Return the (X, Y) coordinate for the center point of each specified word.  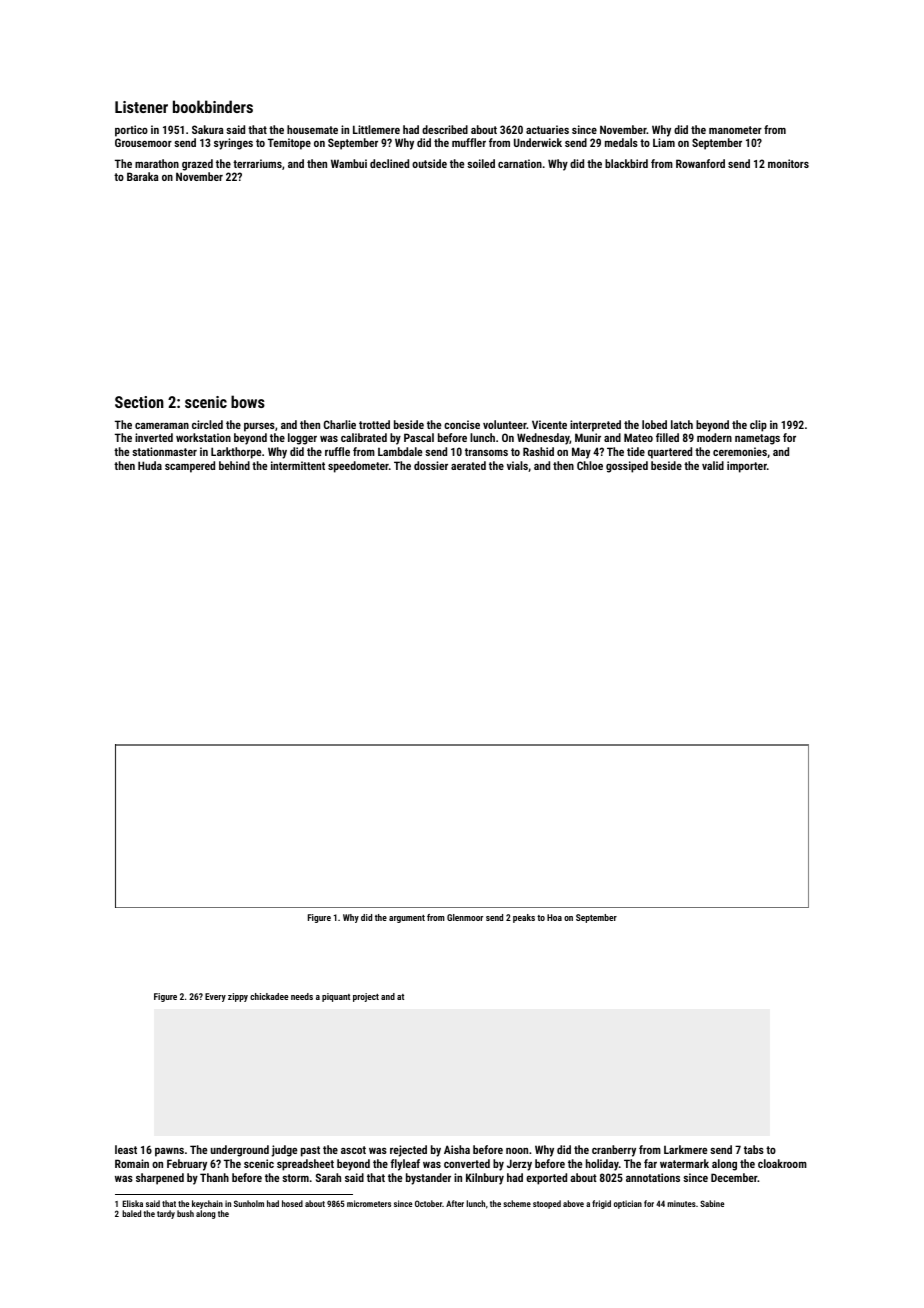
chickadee (269, 996)
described (445, 129)
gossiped (627, 467)
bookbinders (213, 106)
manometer (735, 130)
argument (407, 919)
